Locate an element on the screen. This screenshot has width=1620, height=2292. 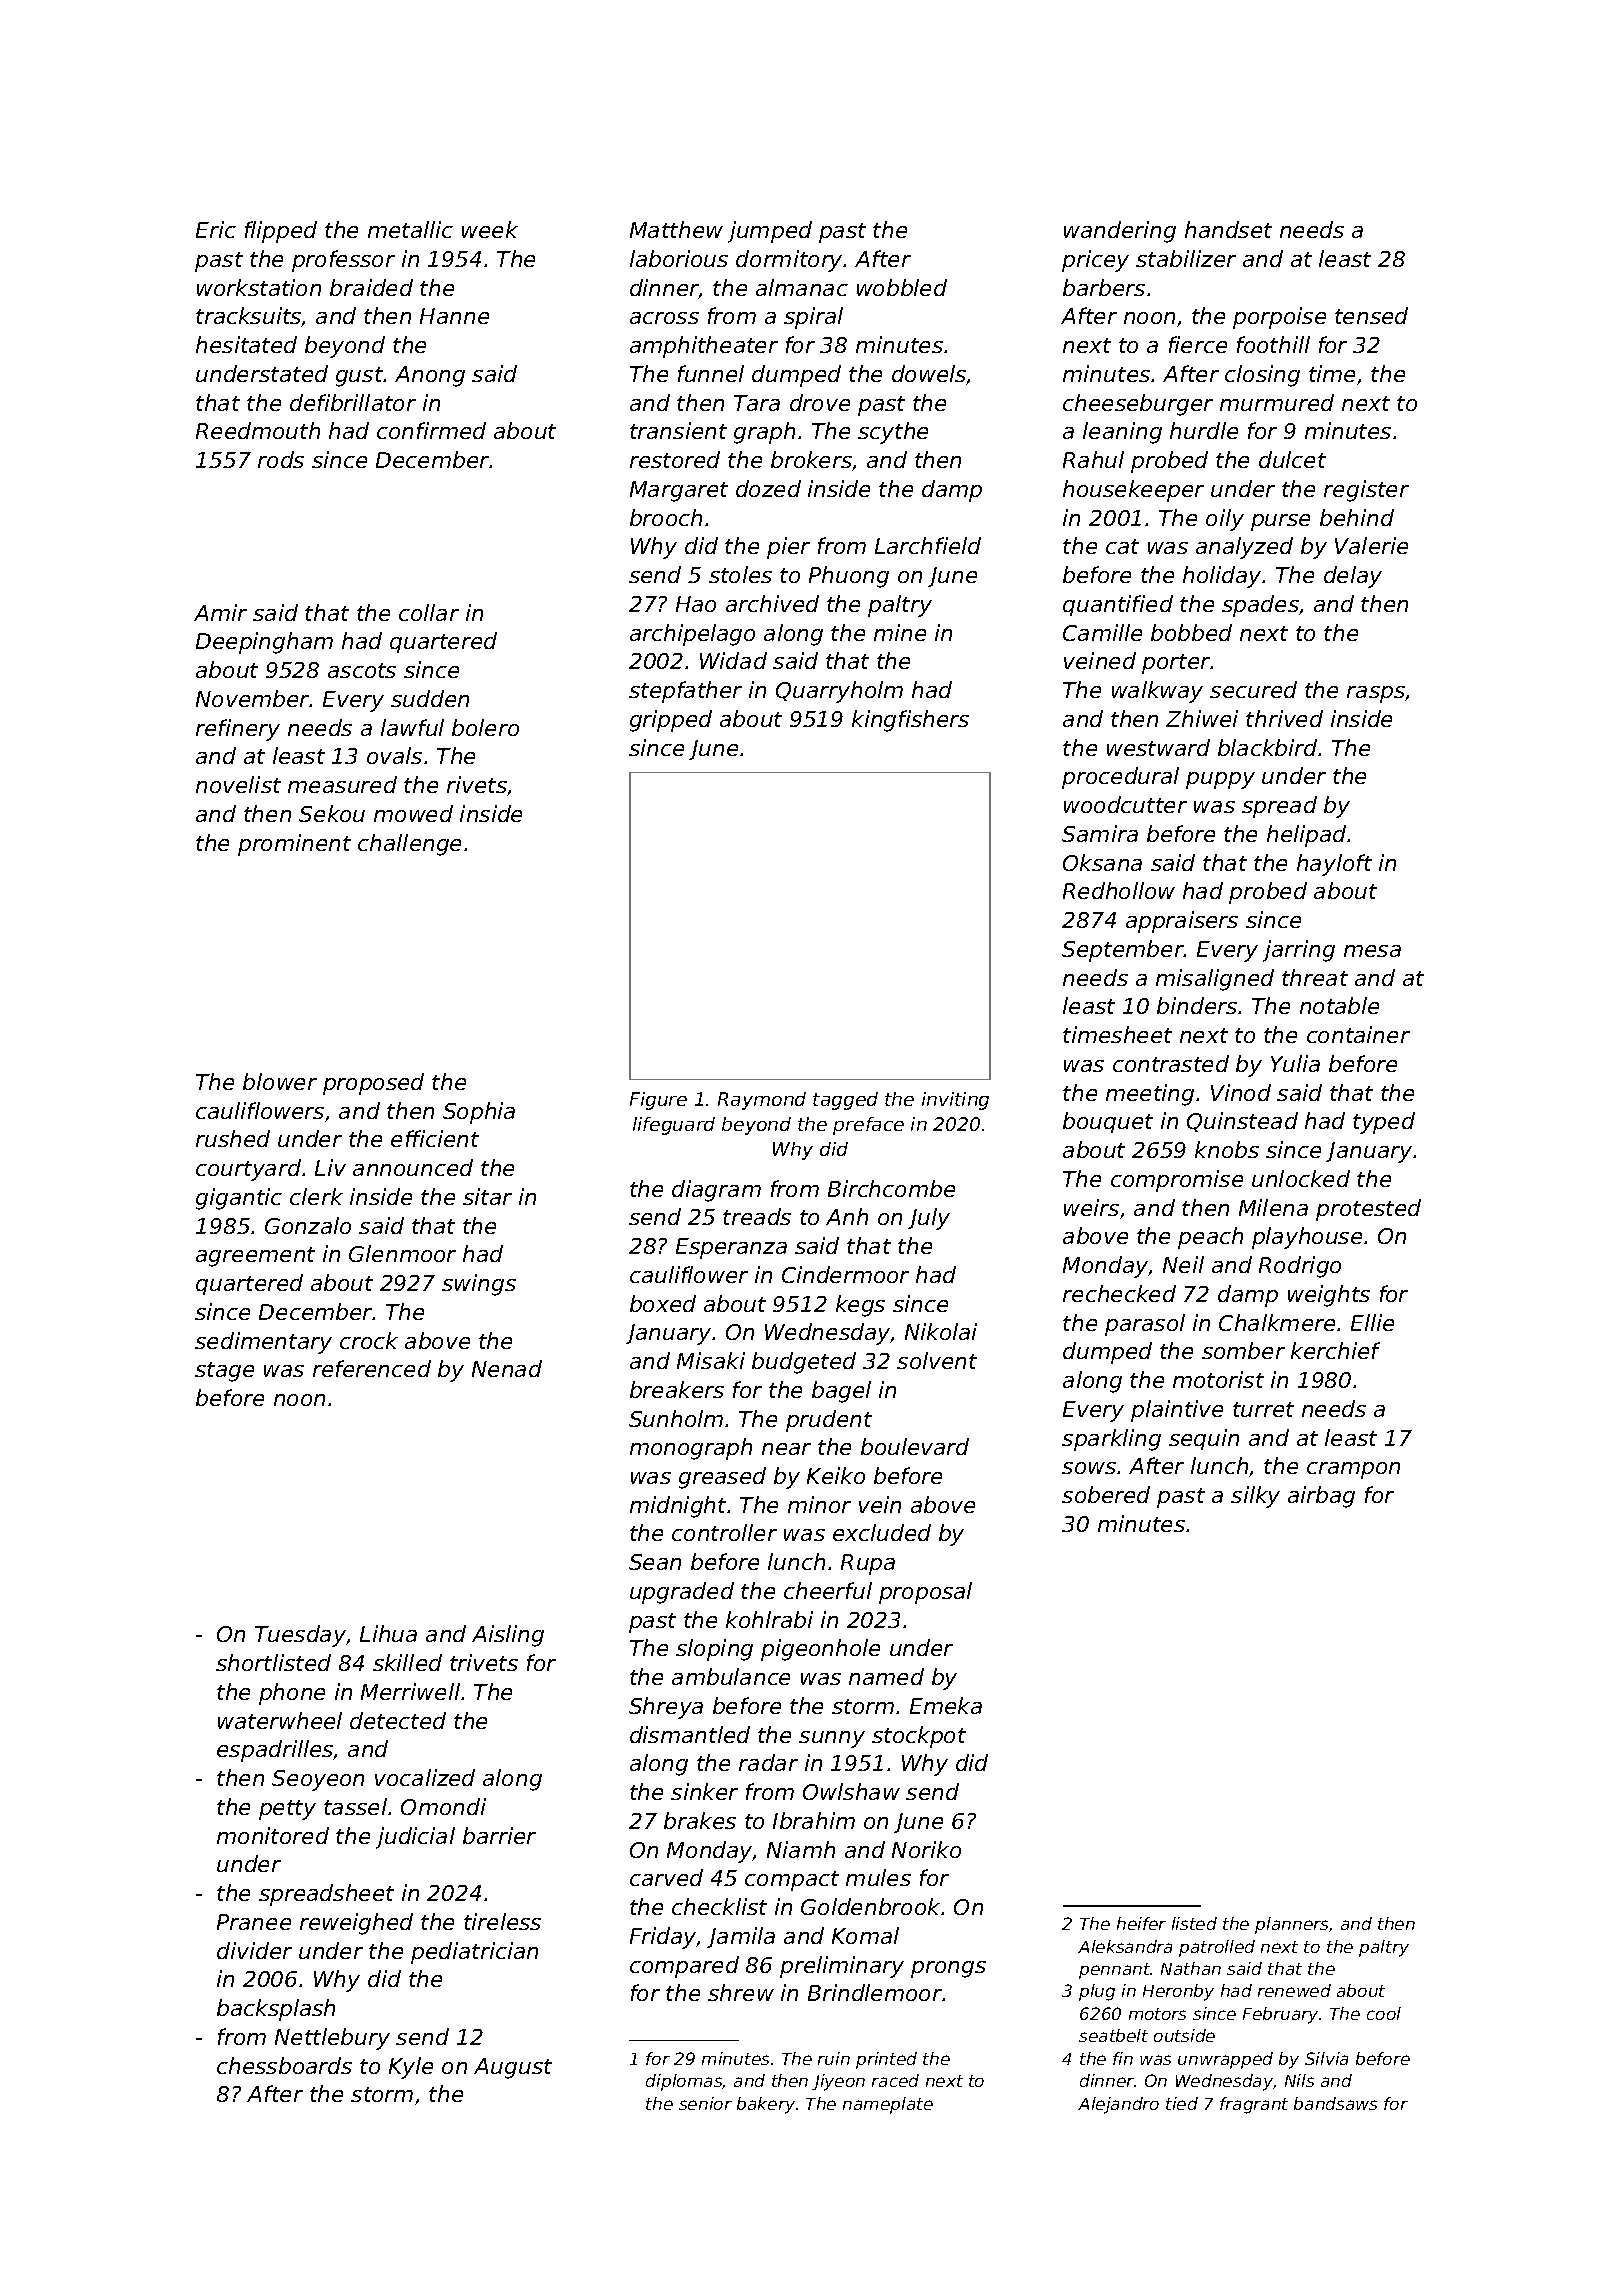
misaligned is located at coordinates (1215, 980).
